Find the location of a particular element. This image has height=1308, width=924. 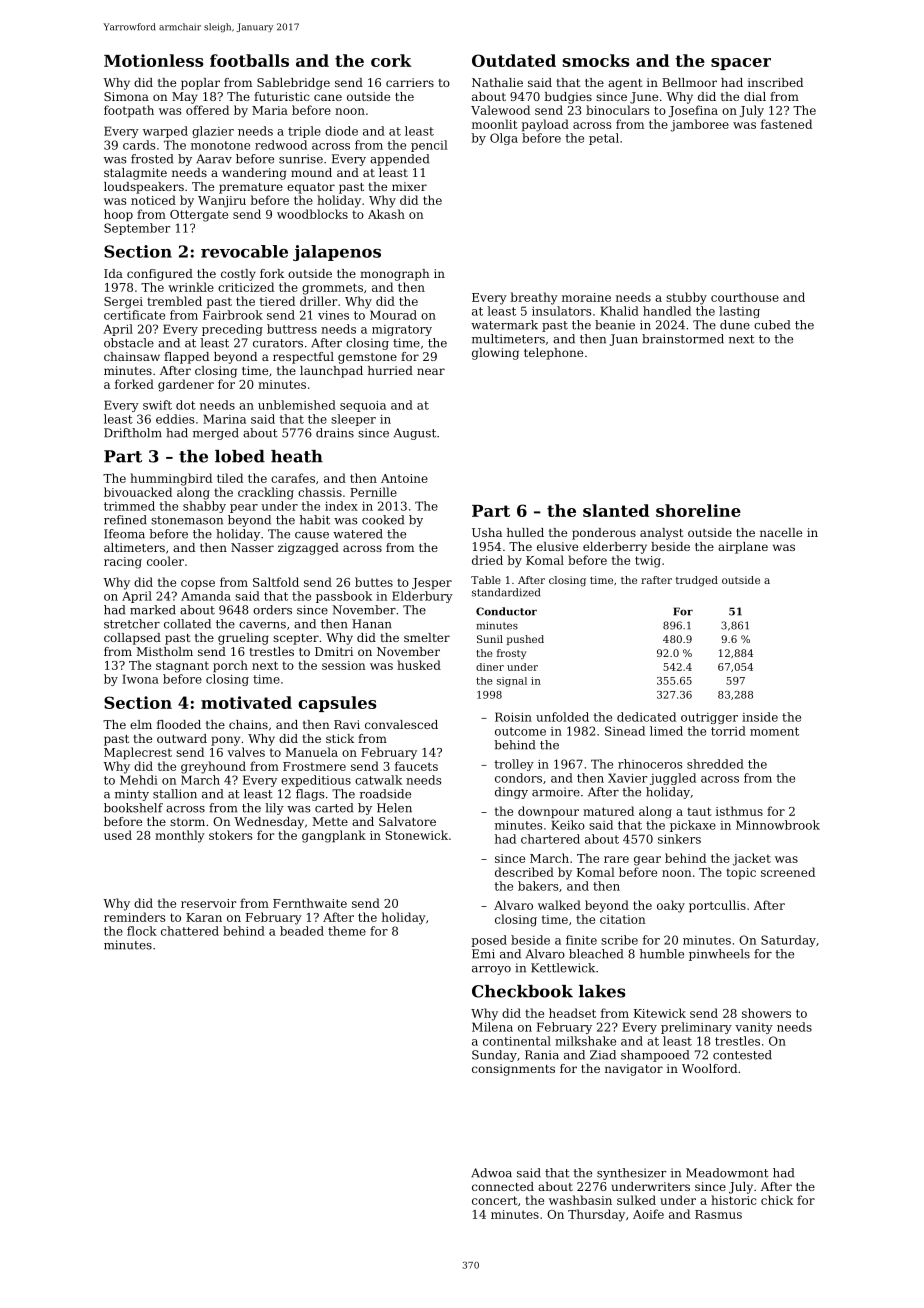

Maplecrest is located at coordinates (138, 753).
